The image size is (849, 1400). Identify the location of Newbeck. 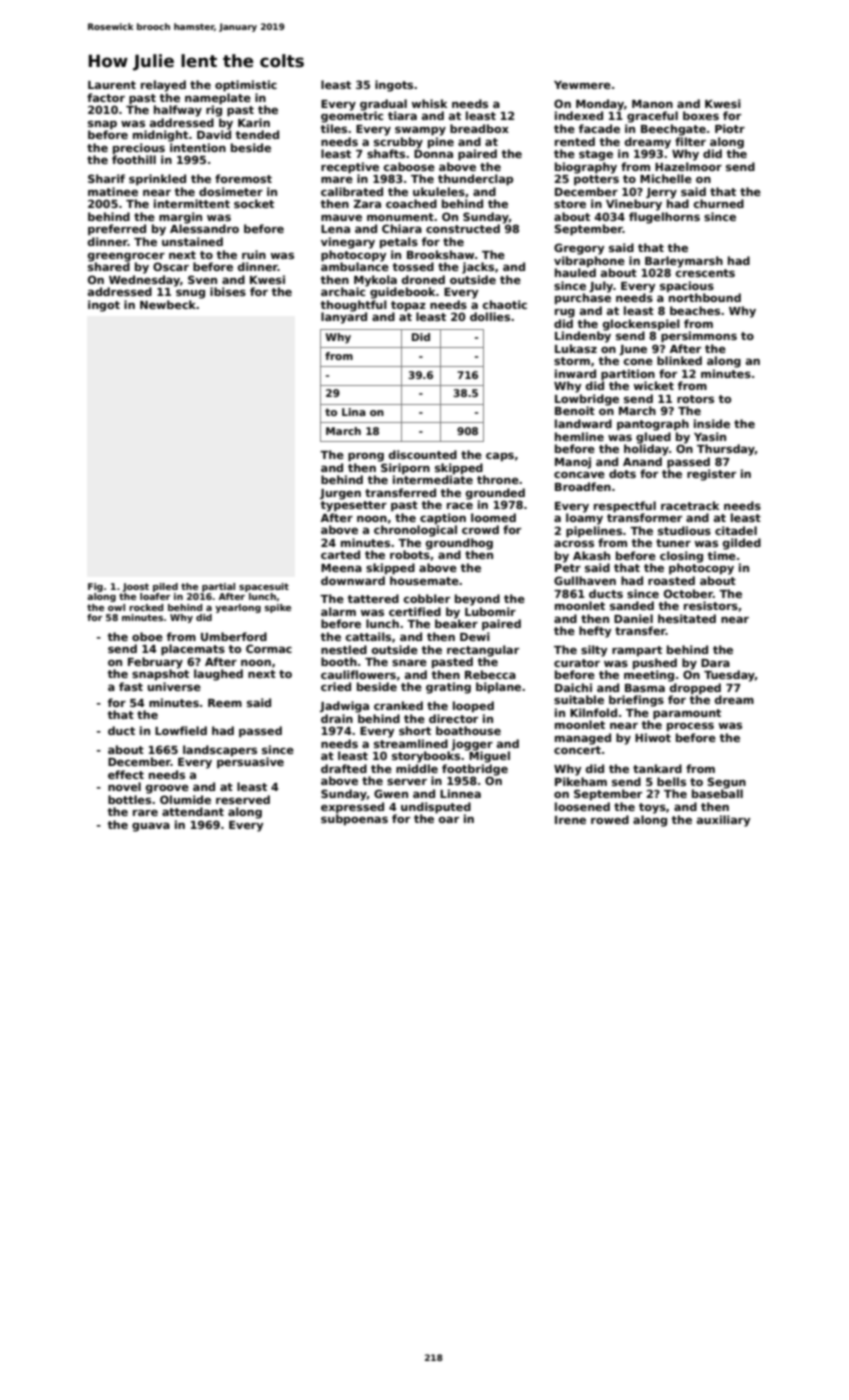
(168, 304).
